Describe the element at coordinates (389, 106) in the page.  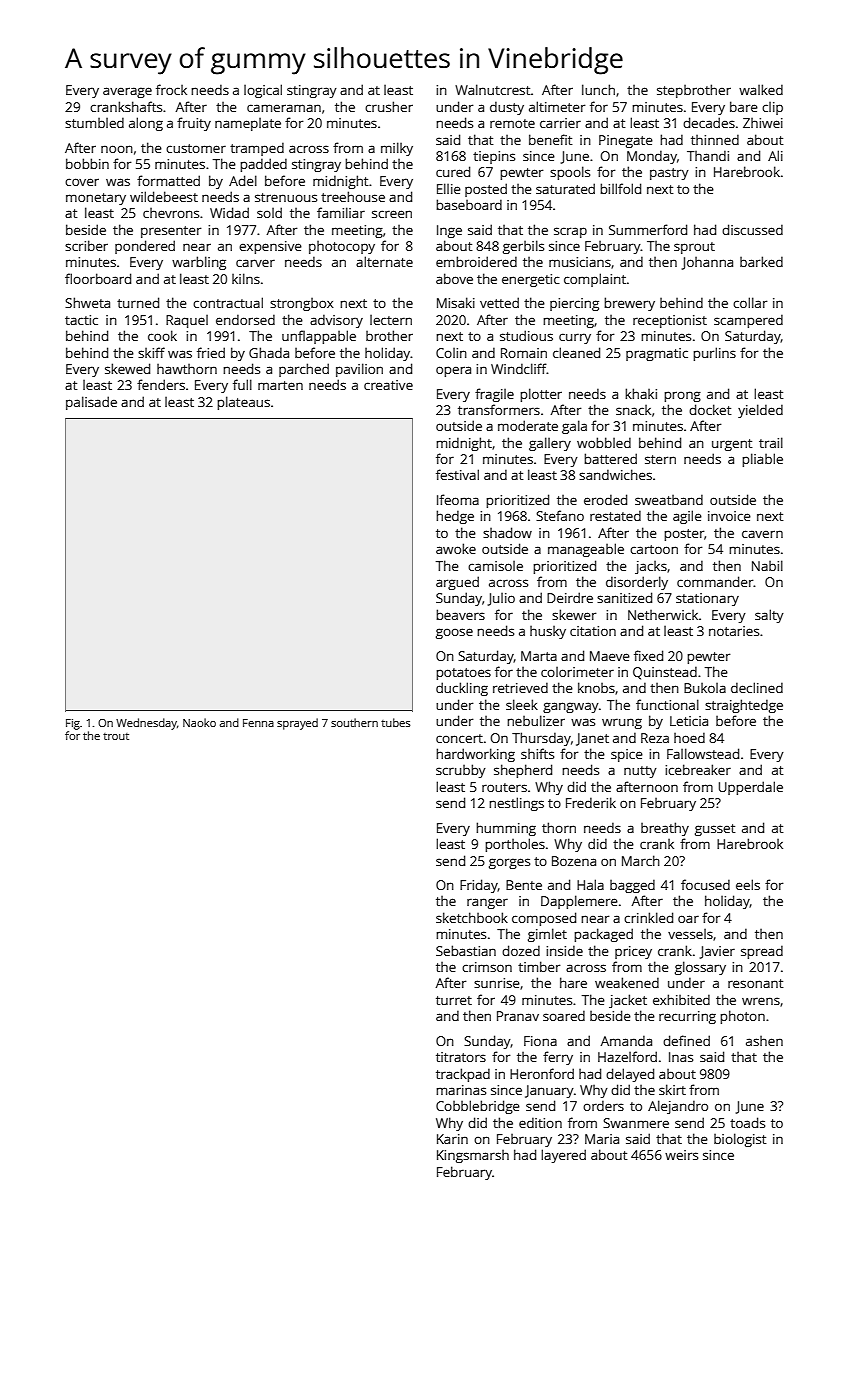
I see `crusher` at that location.
